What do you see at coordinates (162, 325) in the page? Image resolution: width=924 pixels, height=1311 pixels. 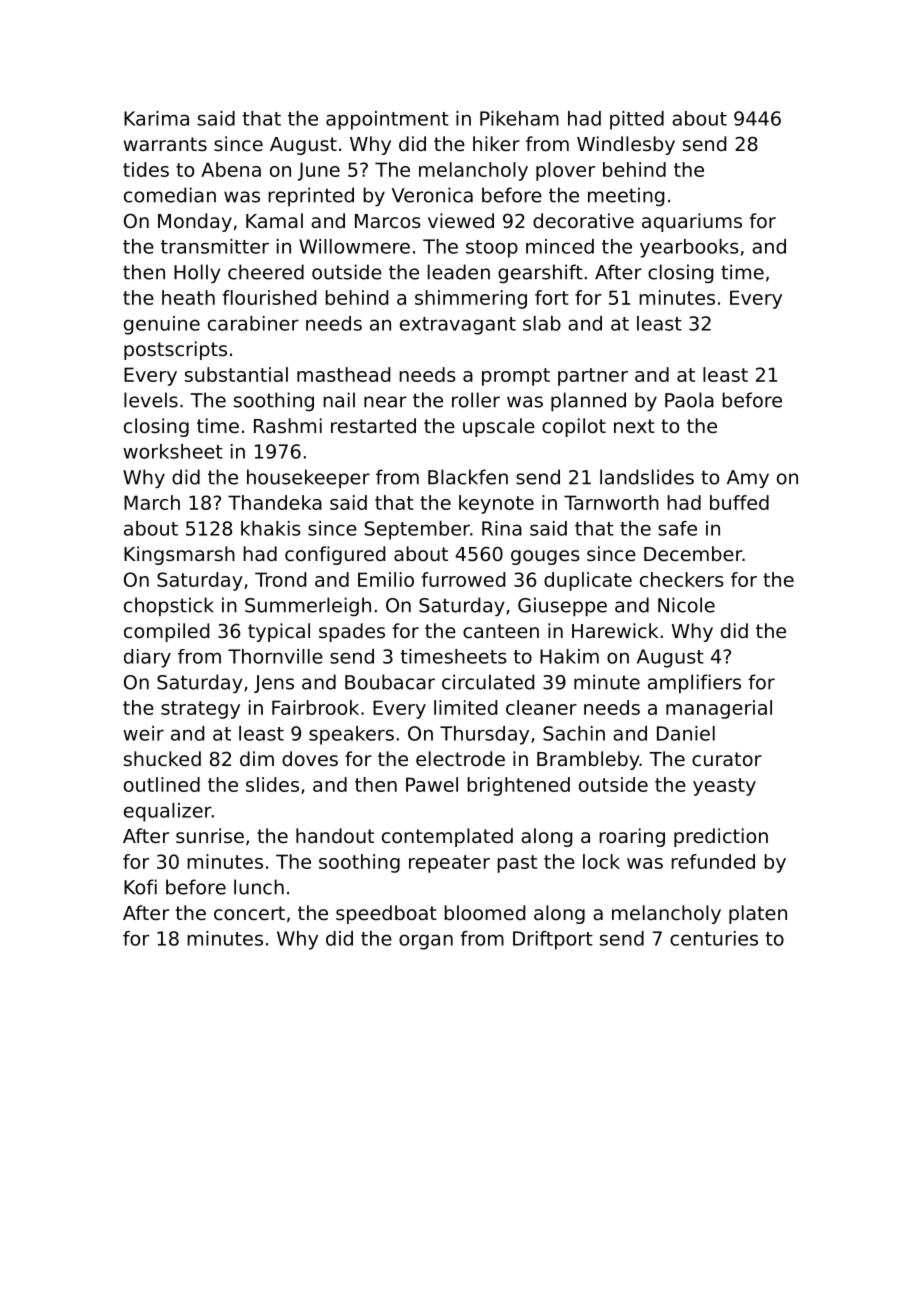 I see `genuine` at bounding box center [162, 325].
